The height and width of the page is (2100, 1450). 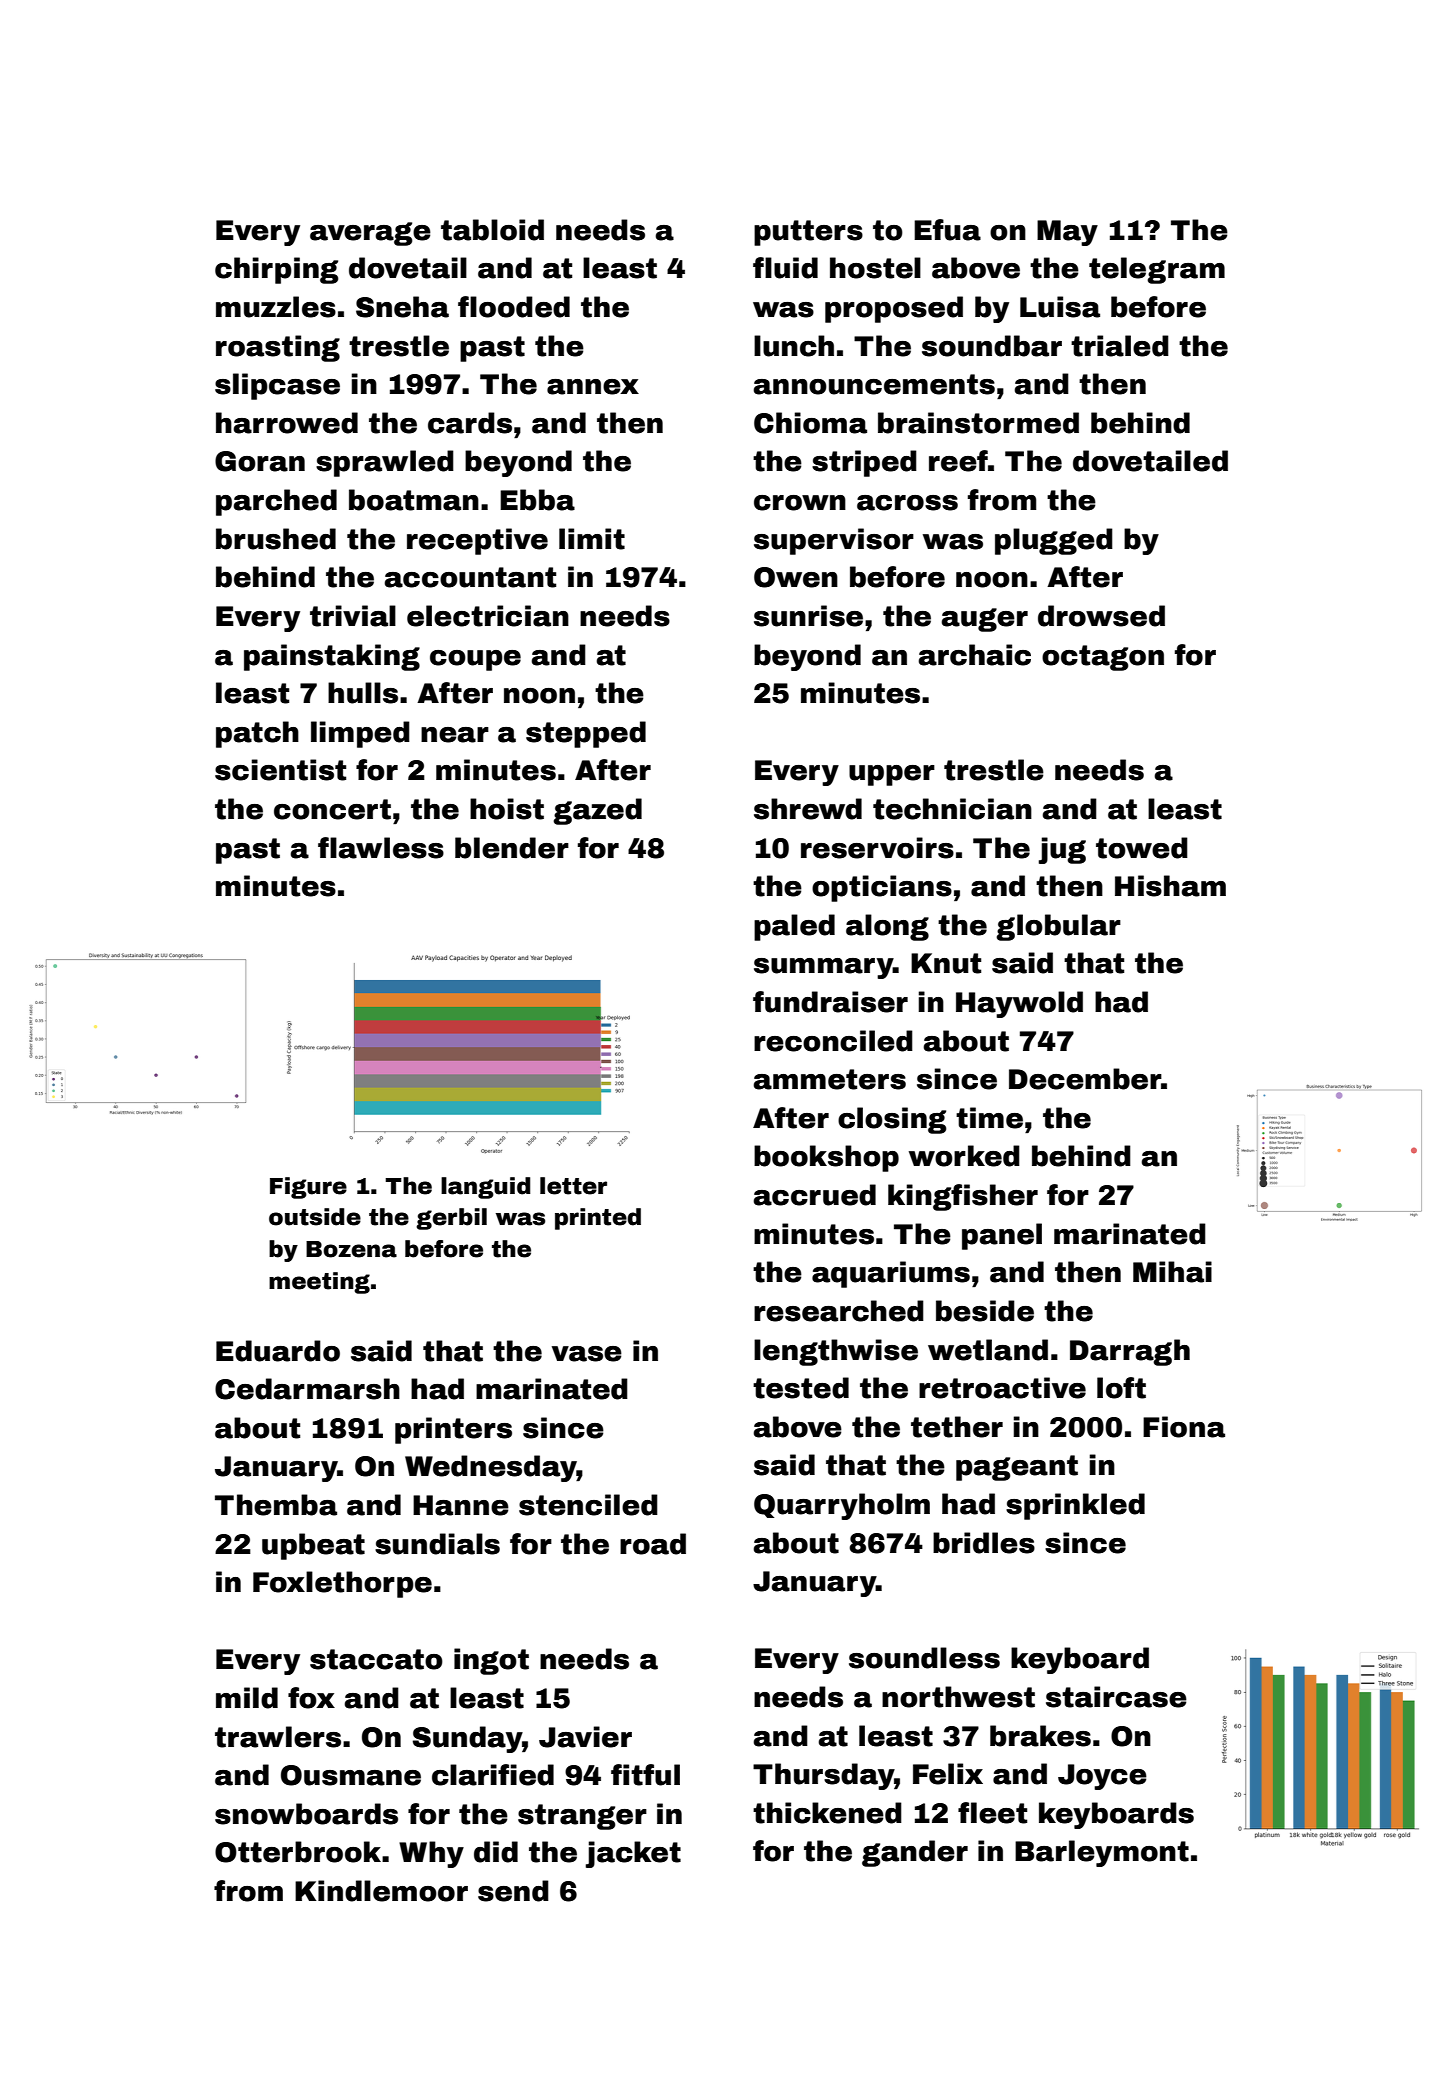 What do you see at coordinates (1062, 850) in the page?
I see `jug` at bounding box center [1062, 850].
